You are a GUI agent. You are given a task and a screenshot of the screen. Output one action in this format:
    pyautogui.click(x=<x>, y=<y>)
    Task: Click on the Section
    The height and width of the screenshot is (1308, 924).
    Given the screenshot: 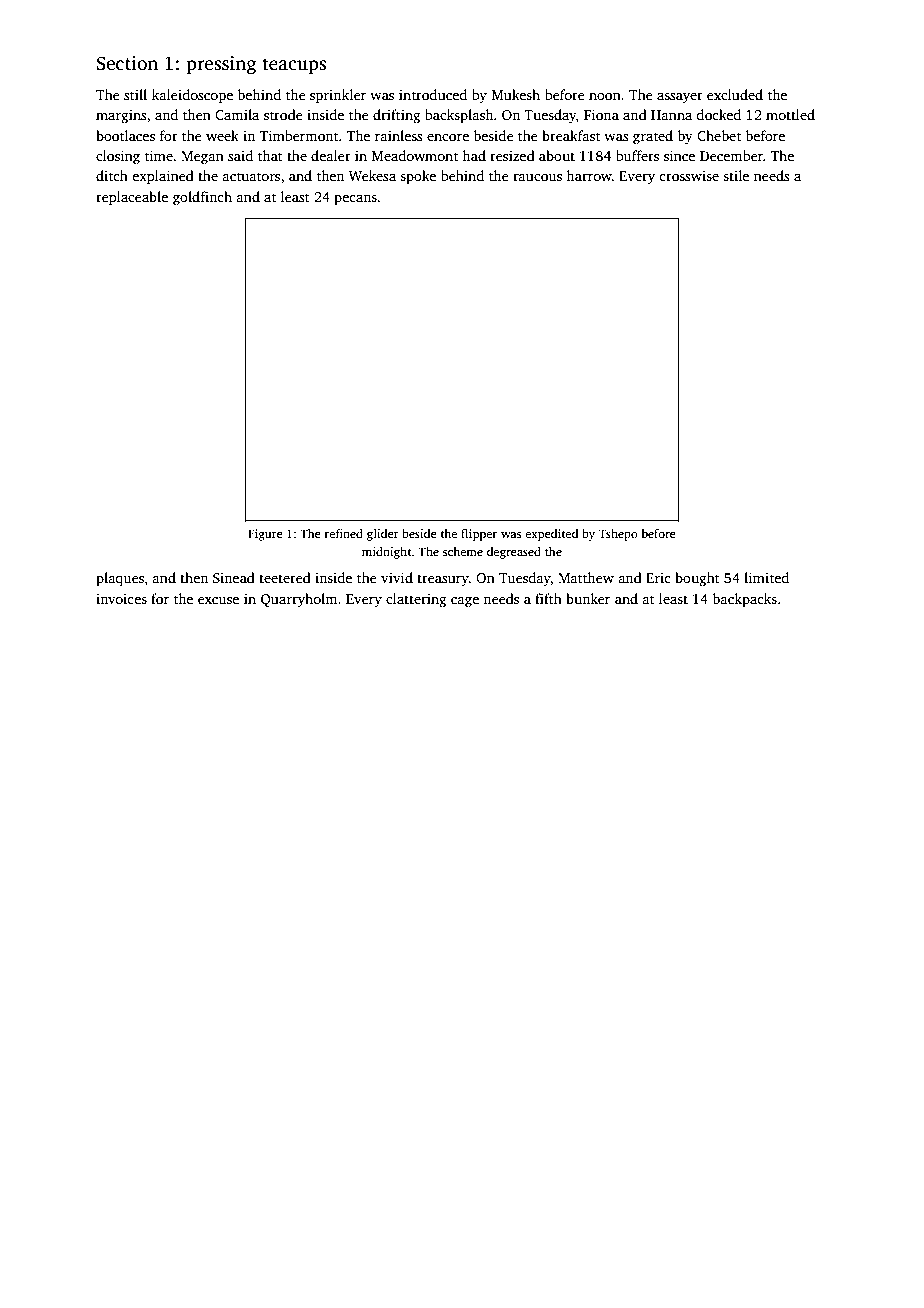 What is the action you would take?
    pyautogui.click(x=127, y=63)
